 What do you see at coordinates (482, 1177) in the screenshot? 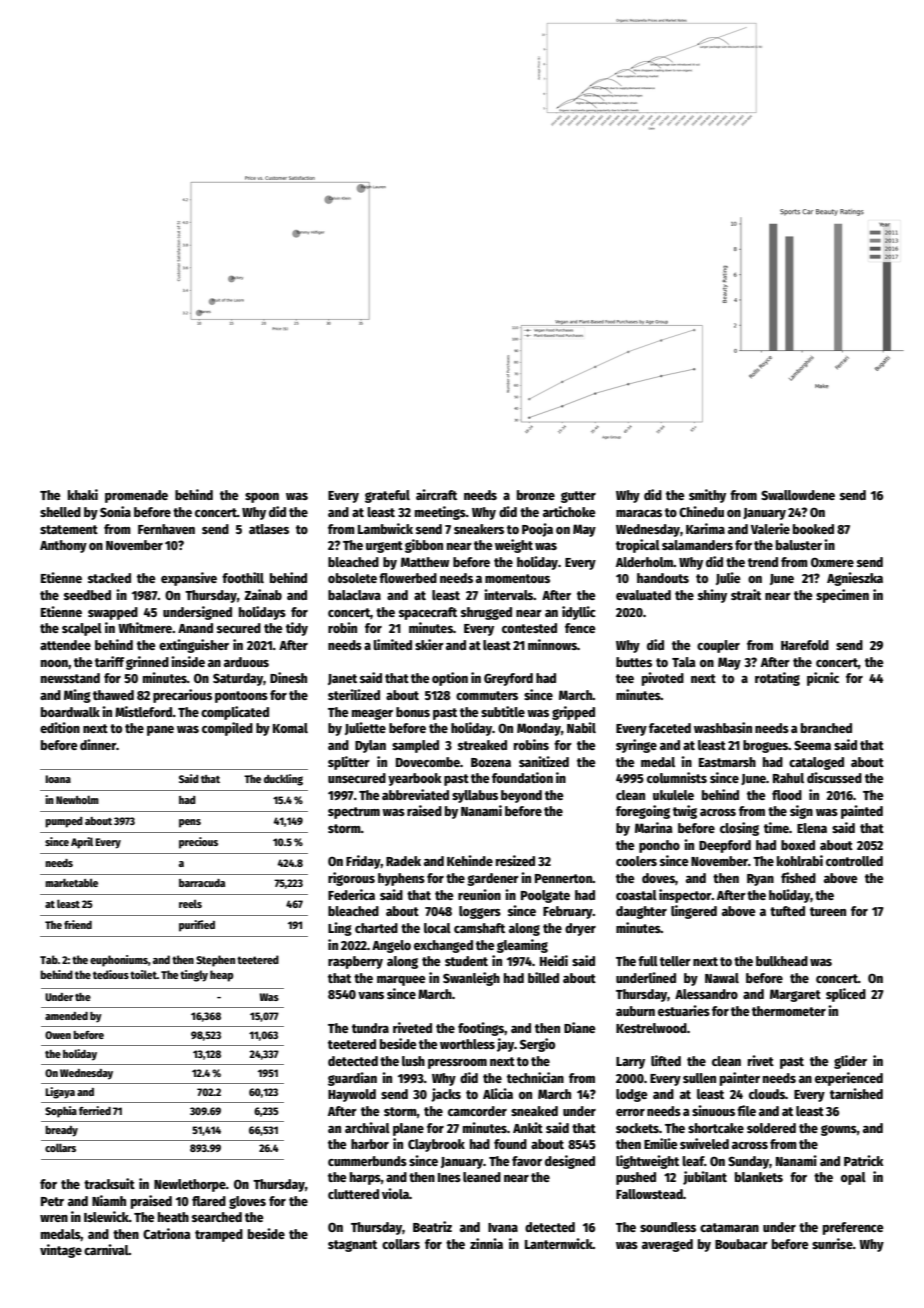
I see `leaned` at bounding box center [482, 1177].
